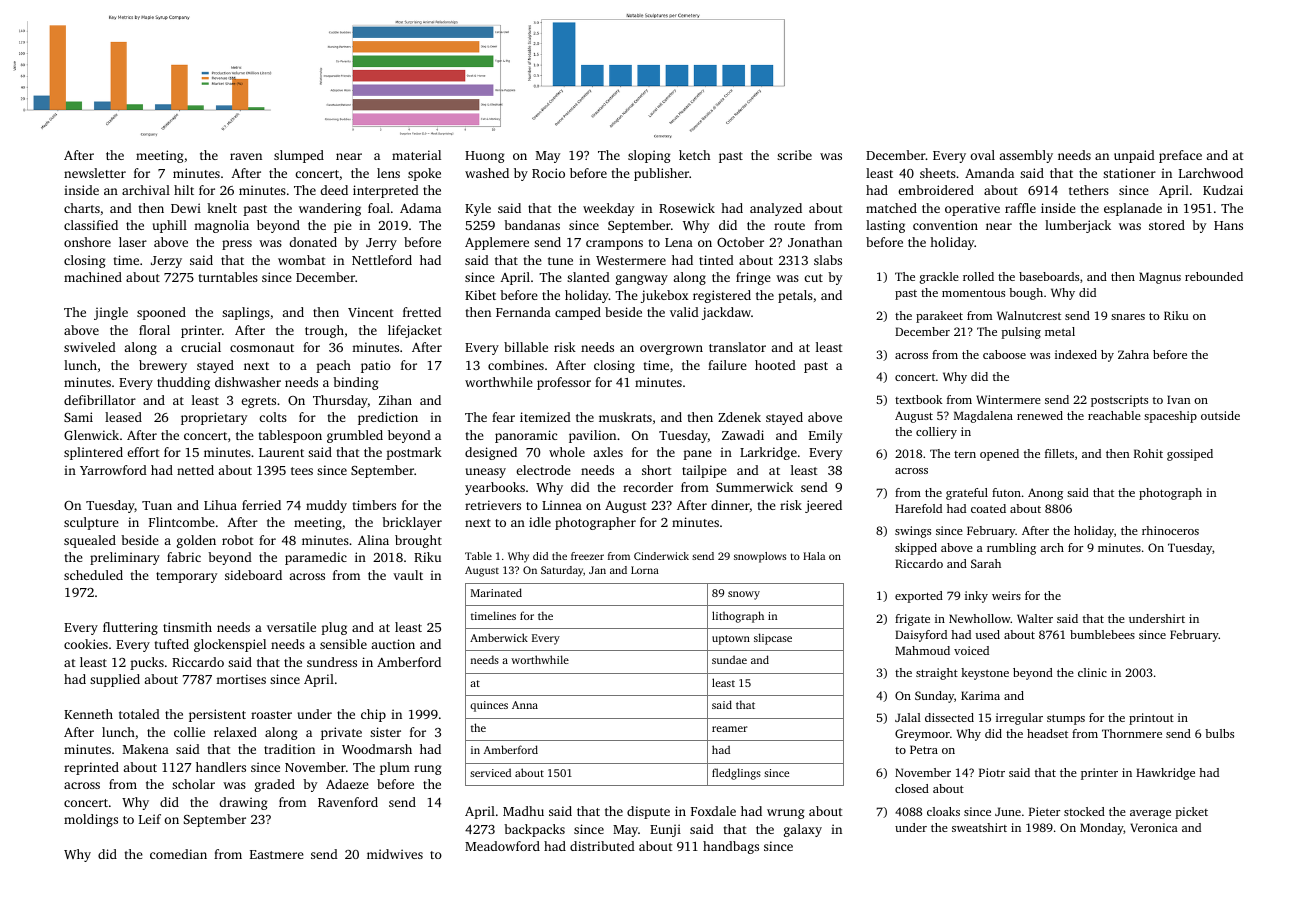 This page has height=924, width=1308. I want to click on billable, so click(526, 347).
